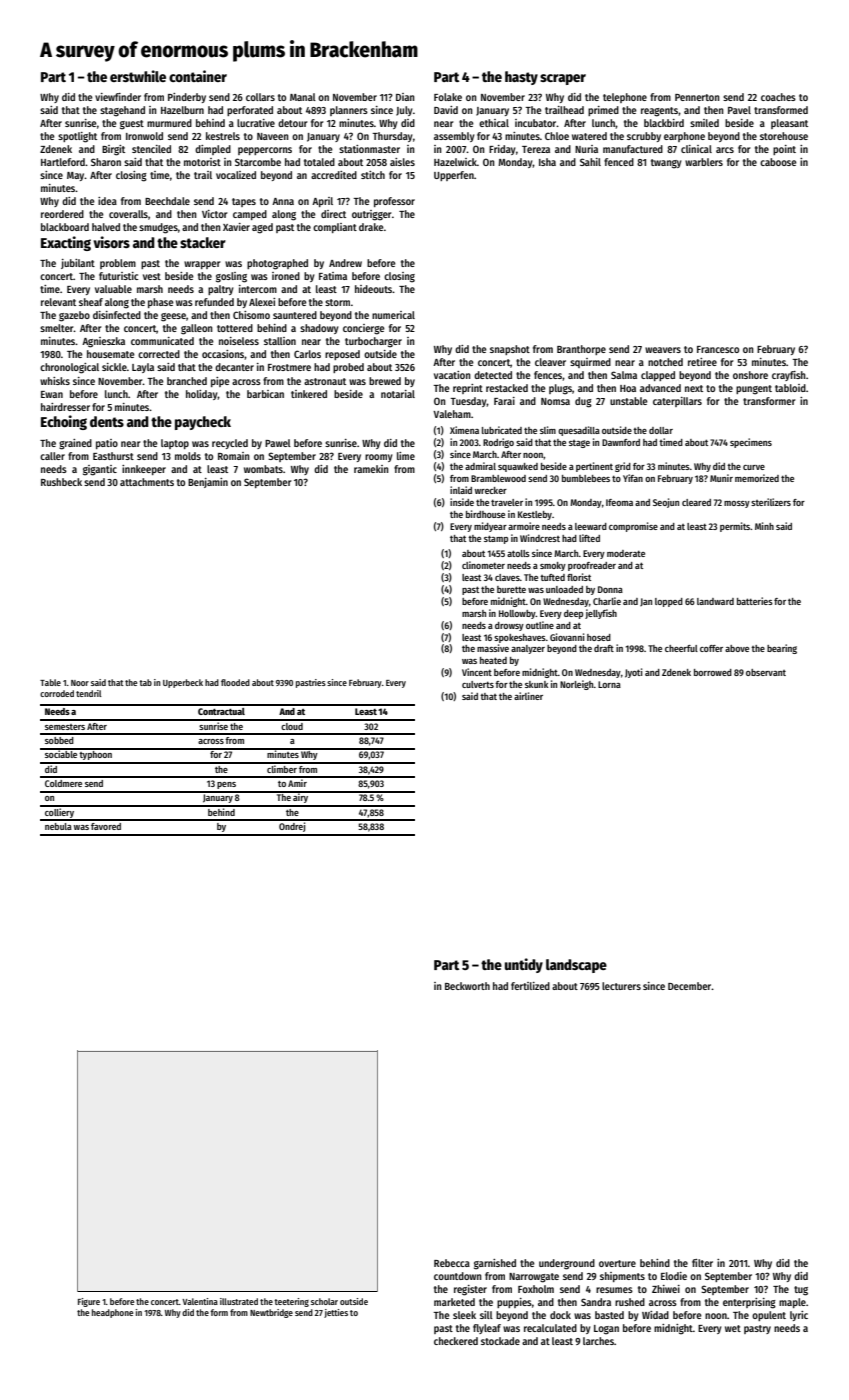 This screenshot has width=849, height=1400. What do you see at coordinates (778, 97) in the screenshot?
I see `coaches` at bounding box center [778, 97].
